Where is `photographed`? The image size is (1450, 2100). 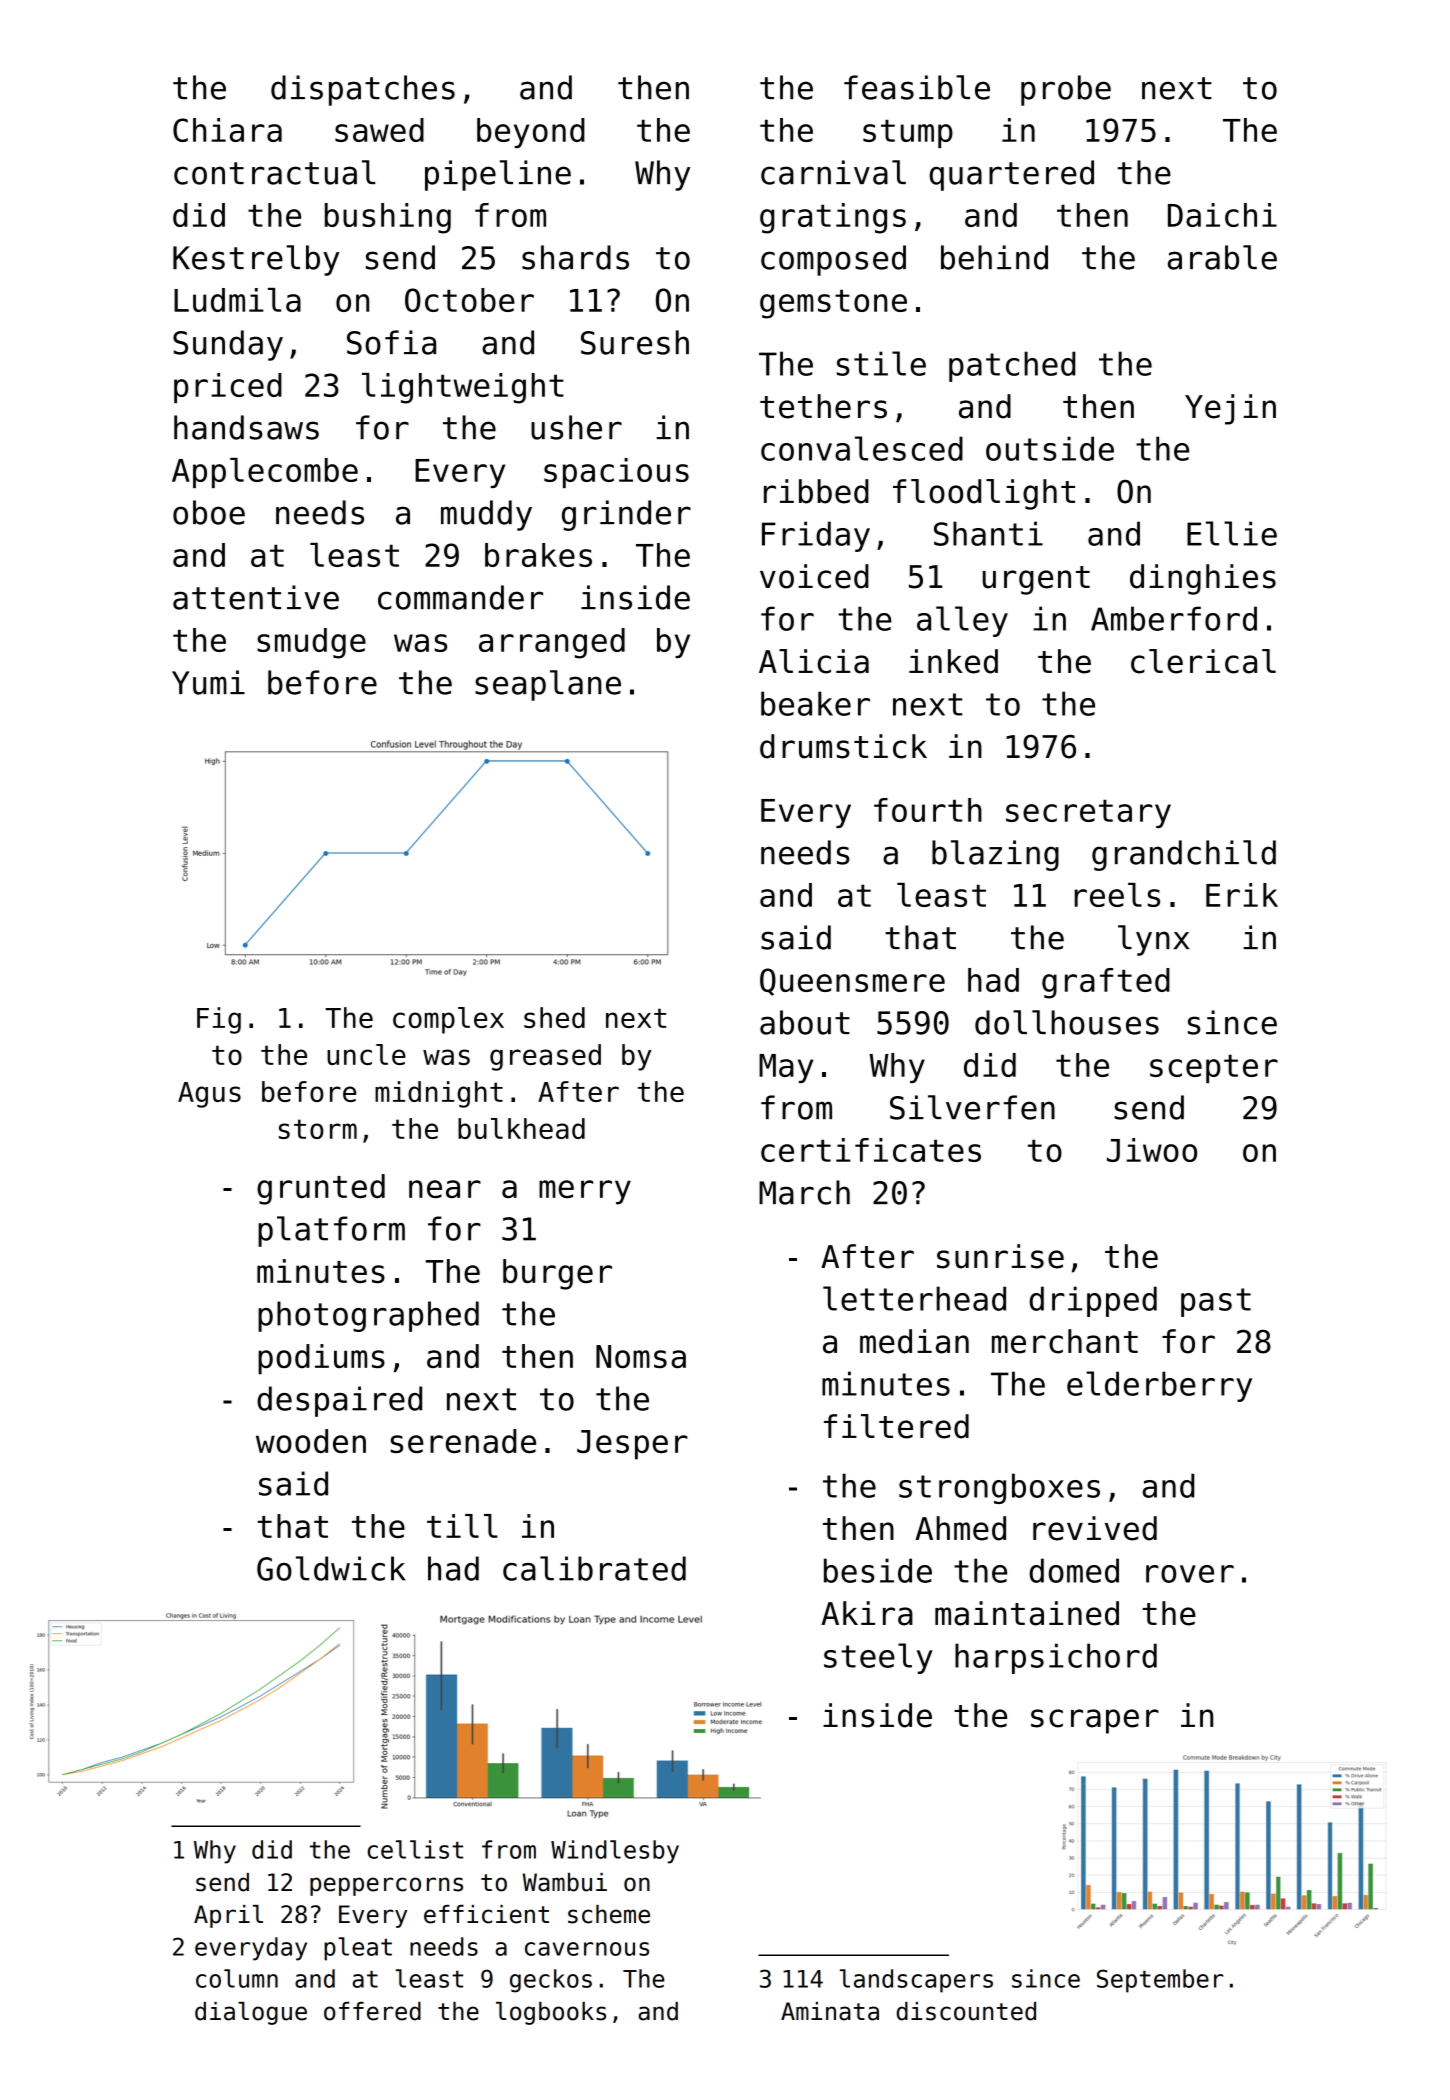
photographed is located at coordinates (368, 1316).
